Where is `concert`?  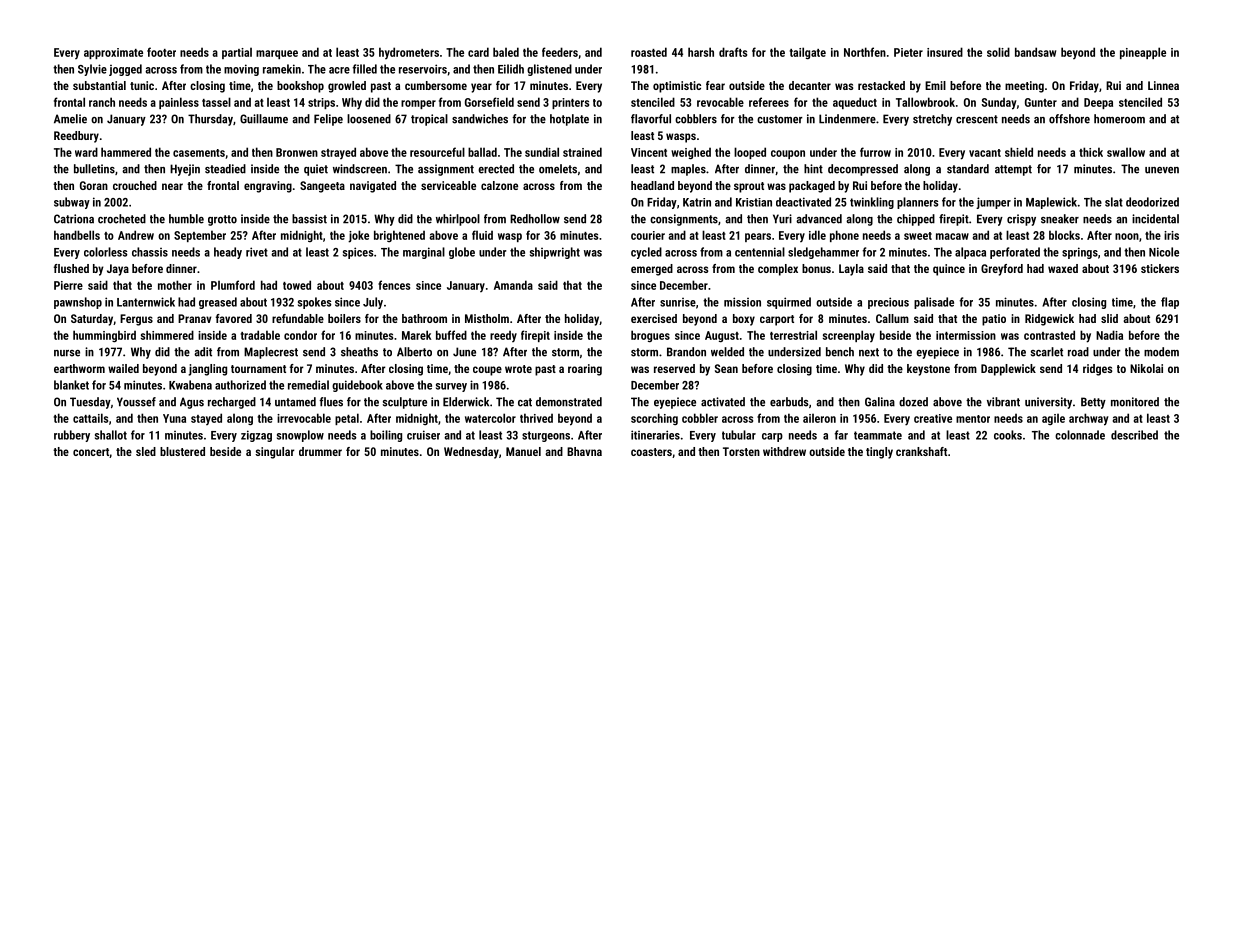
concert is located at coordinates (91, 452).
